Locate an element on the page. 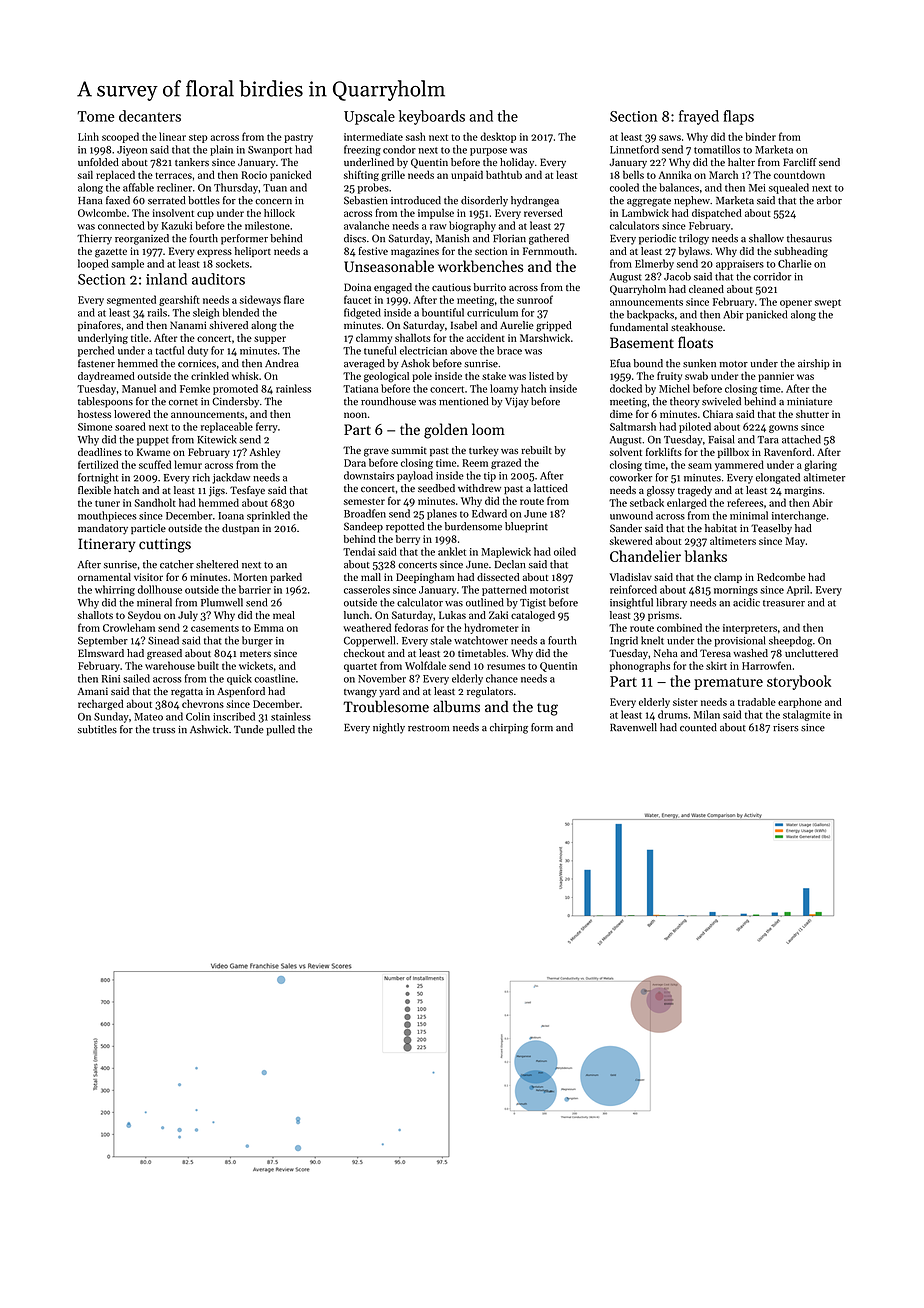  auditors is located at coordinates (218, 279).
